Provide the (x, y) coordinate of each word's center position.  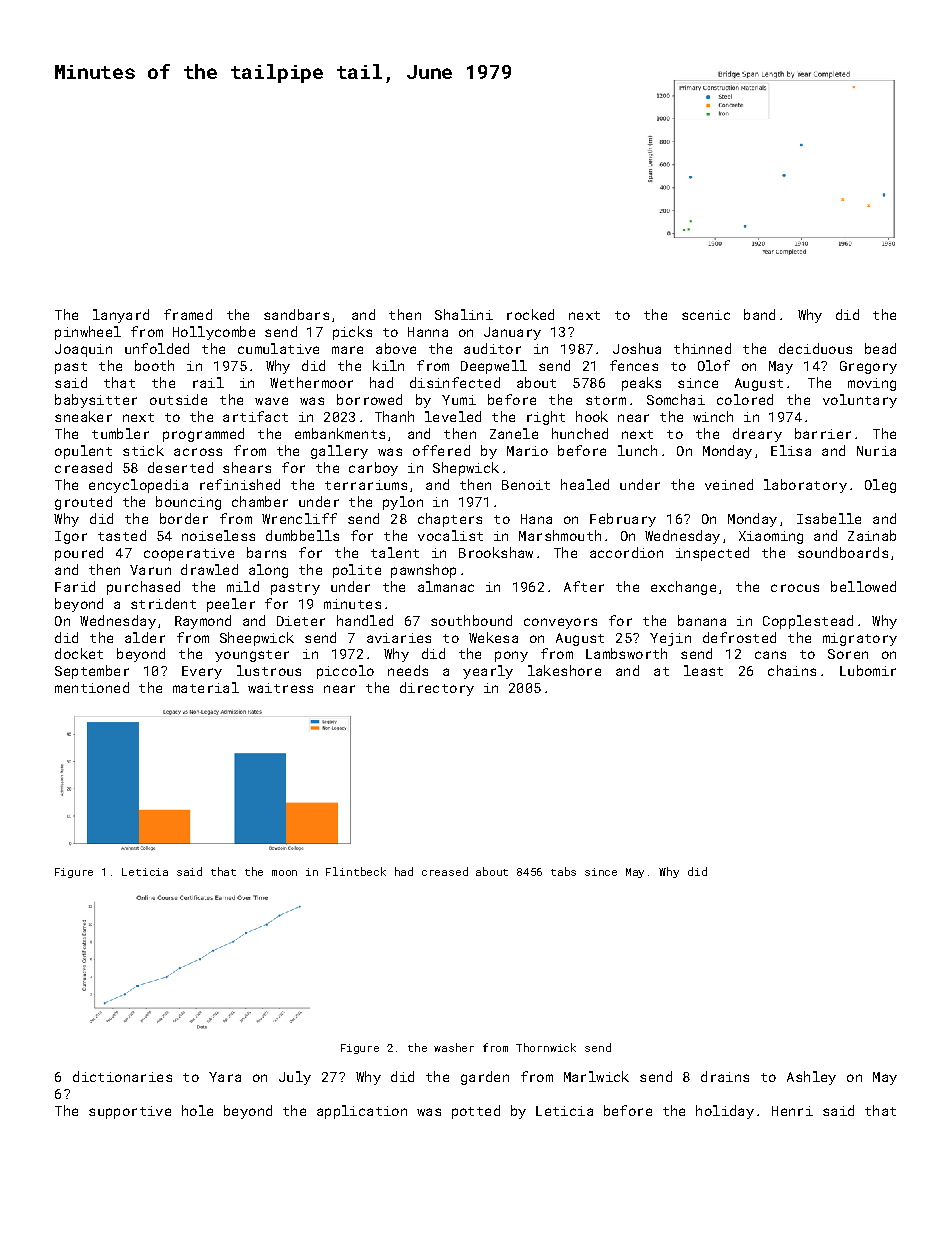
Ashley (811, 1078)
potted (476, 1112)
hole (197, 1110)
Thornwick (546, 1047)
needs (408, 670)
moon (284, 873)
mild (243, 586)
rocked (530, 314)
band (759, 314)
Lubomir (868, 670)
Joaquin (83, 350)
